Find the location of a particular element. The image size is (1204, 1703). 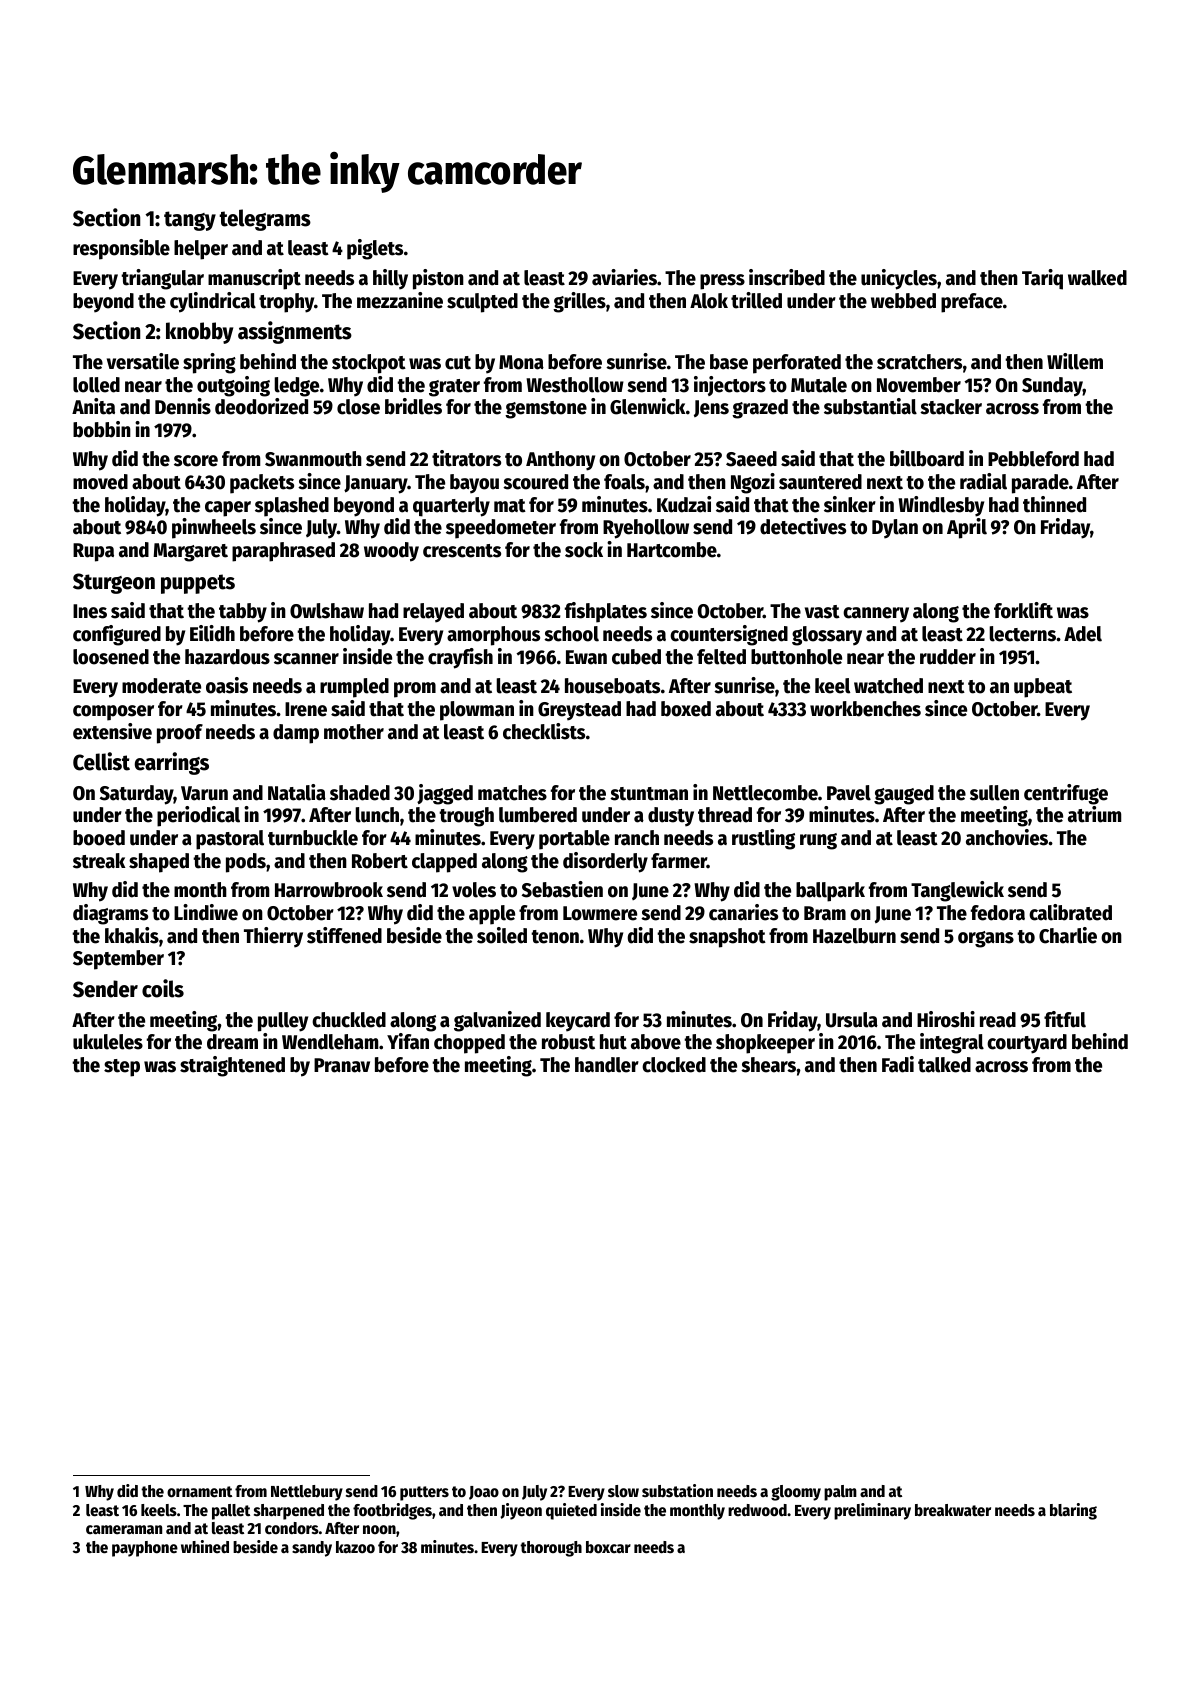

Rupa is located at coordinates (93, 552).
